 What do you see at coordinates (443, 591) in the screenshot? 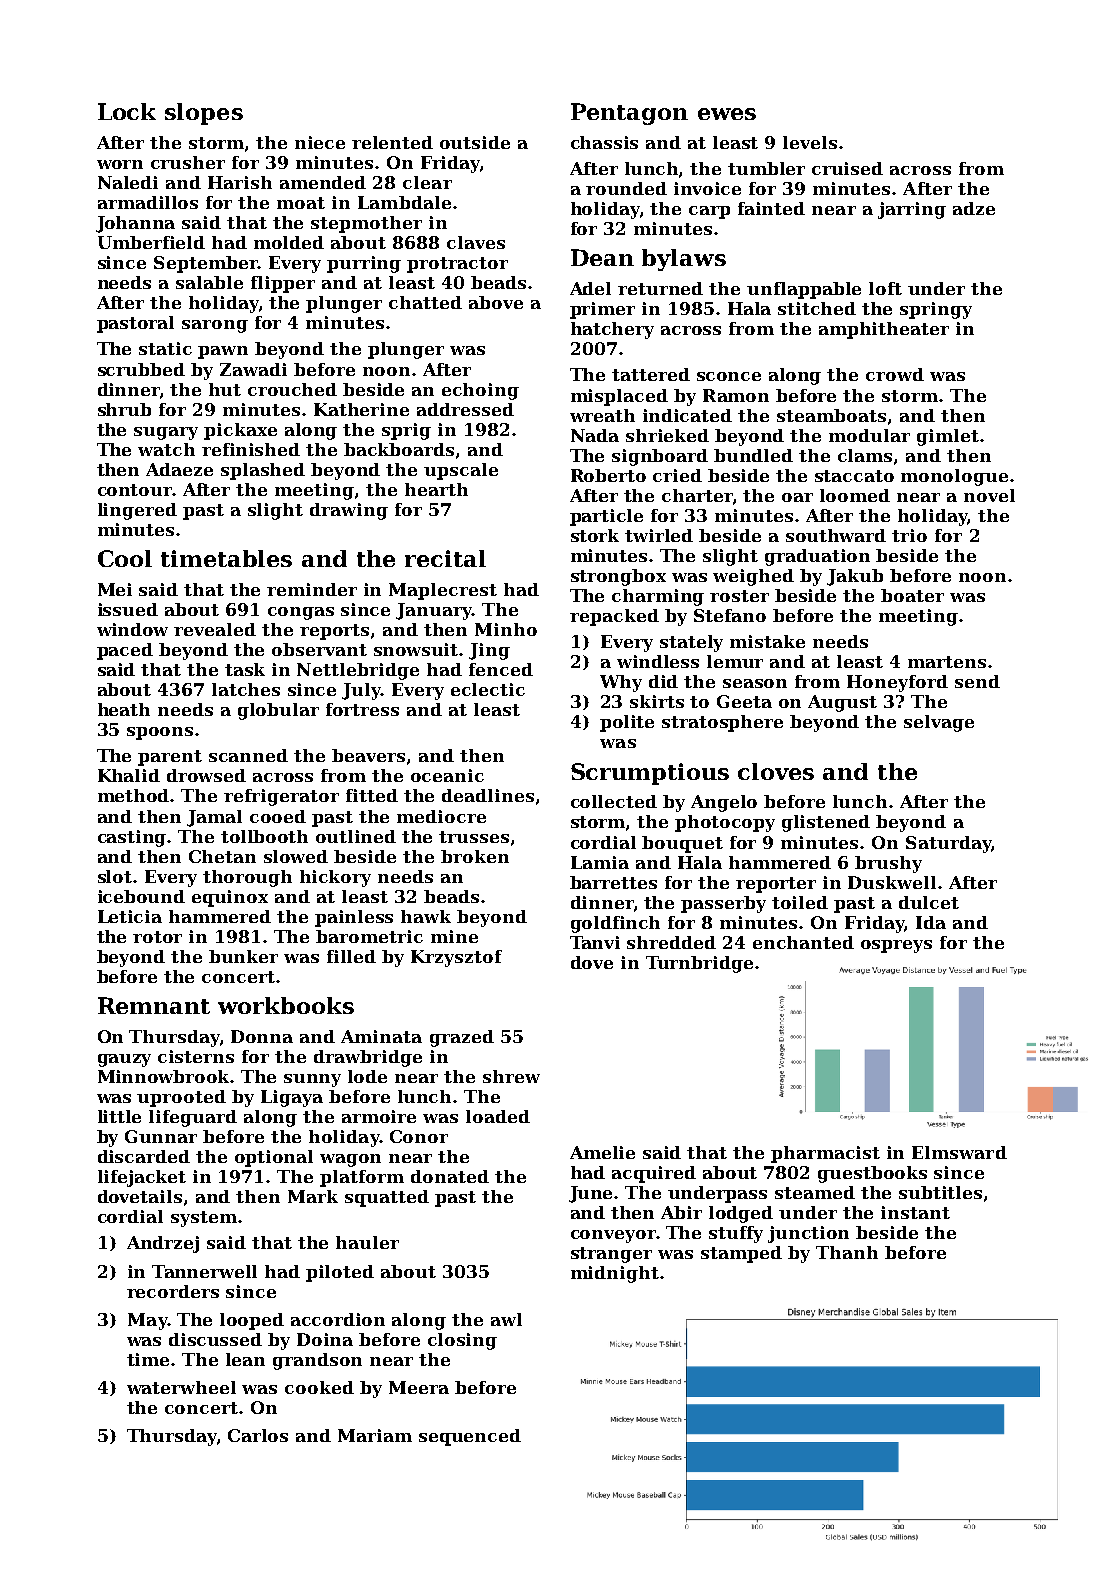
I see `Maplecrest` at bounding box center [443, 591].
